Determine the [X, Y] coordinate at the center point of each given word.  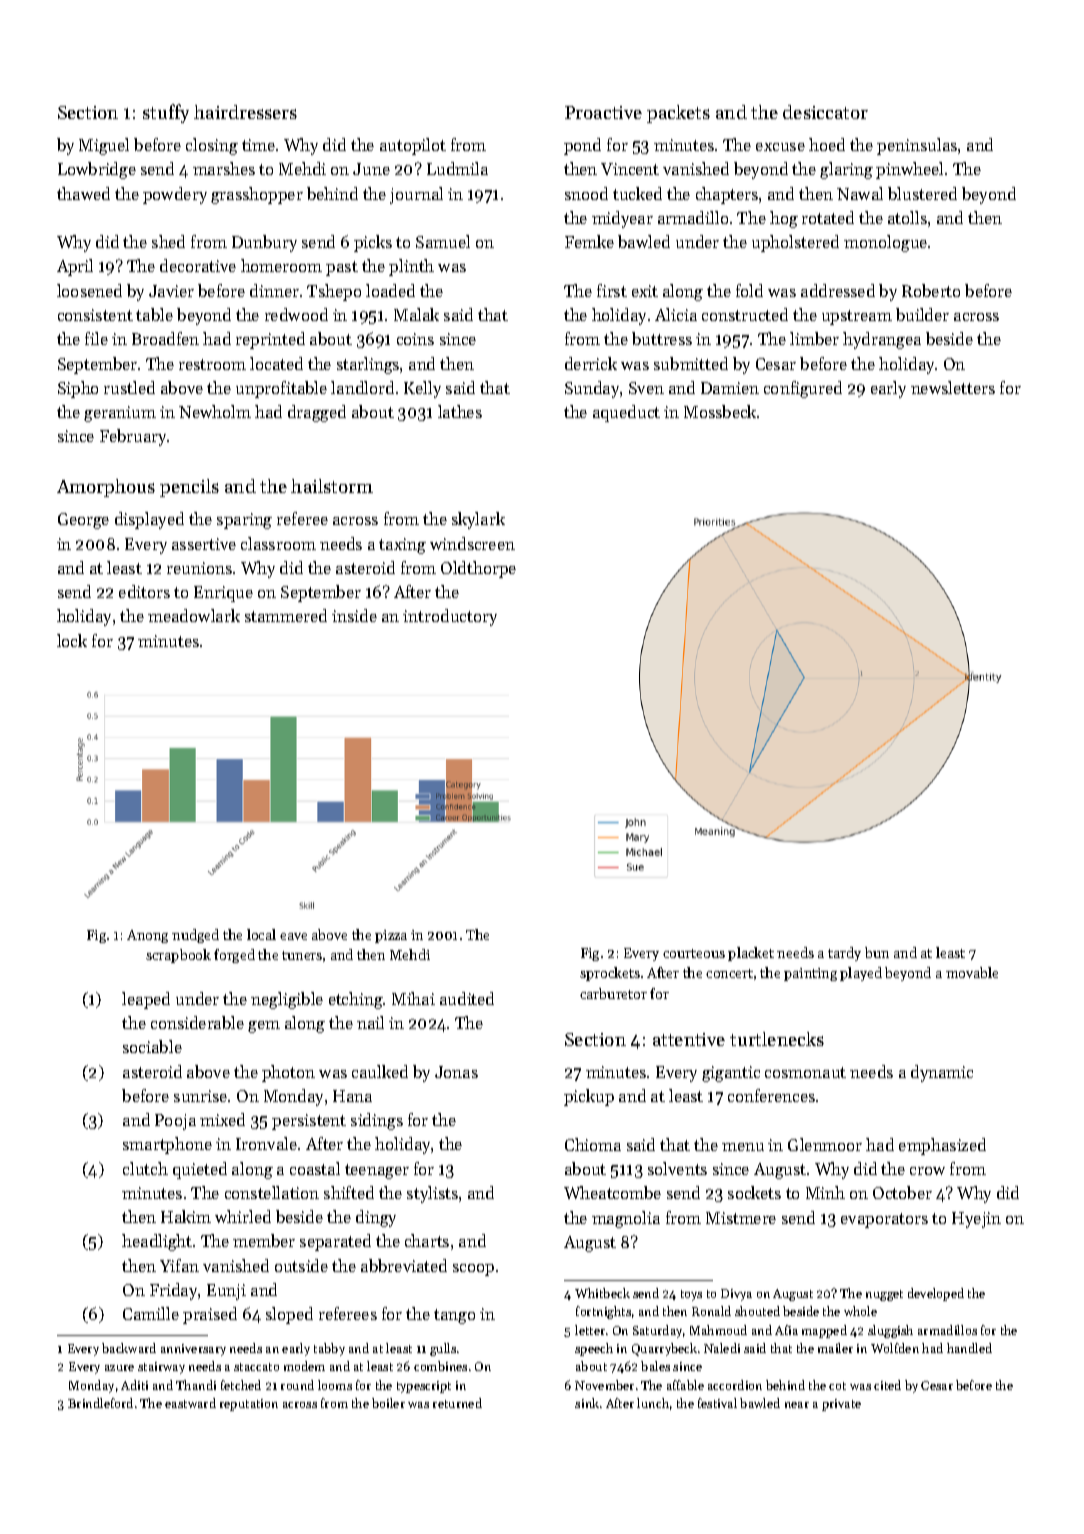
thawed [83, 193]
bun [877, 952]
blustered [922, 193]
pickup [589, 1097]
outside [301, 1265]
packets [678, 114]
